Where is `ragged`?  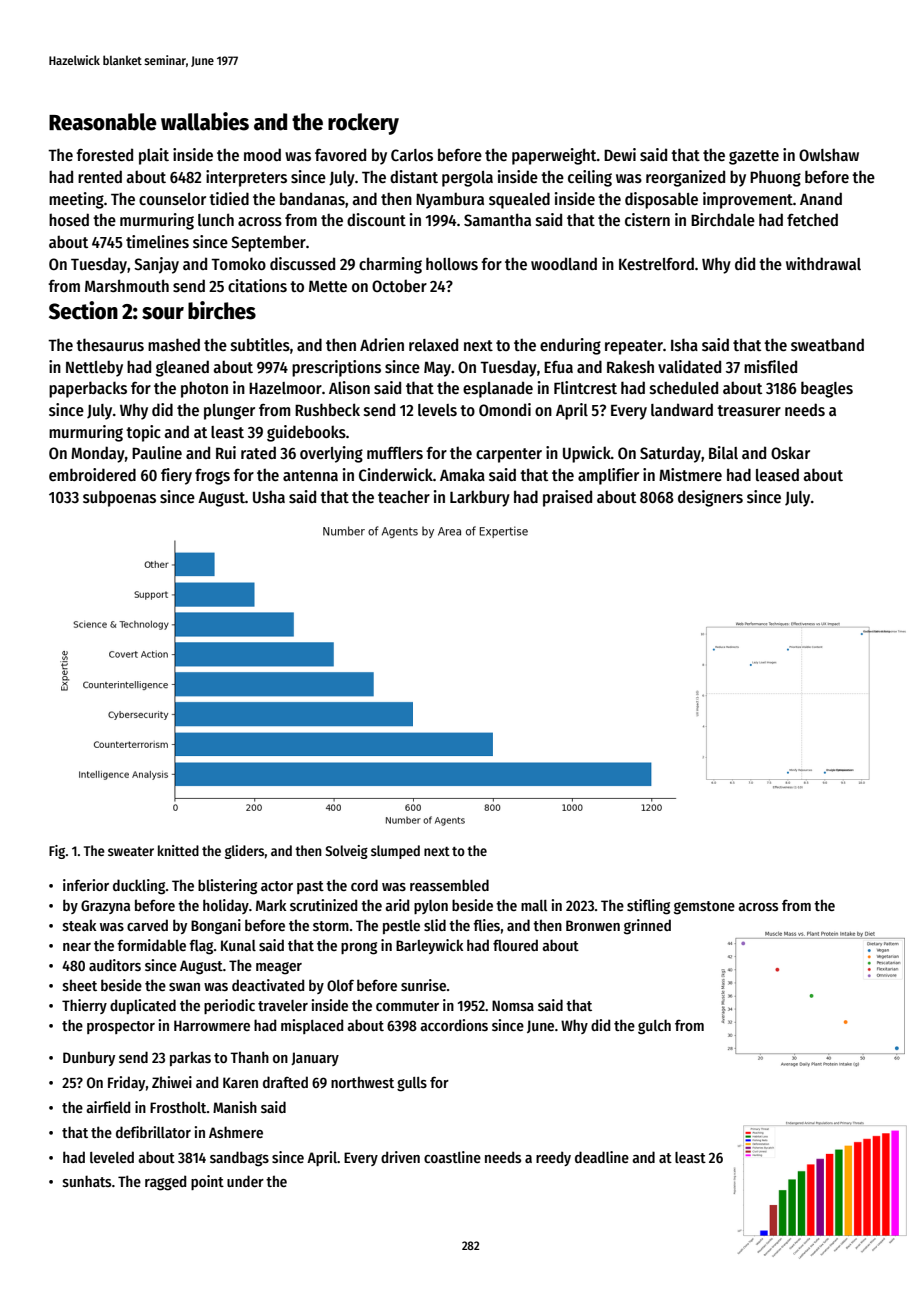 ragged is located at coordinates (165, 1183).
